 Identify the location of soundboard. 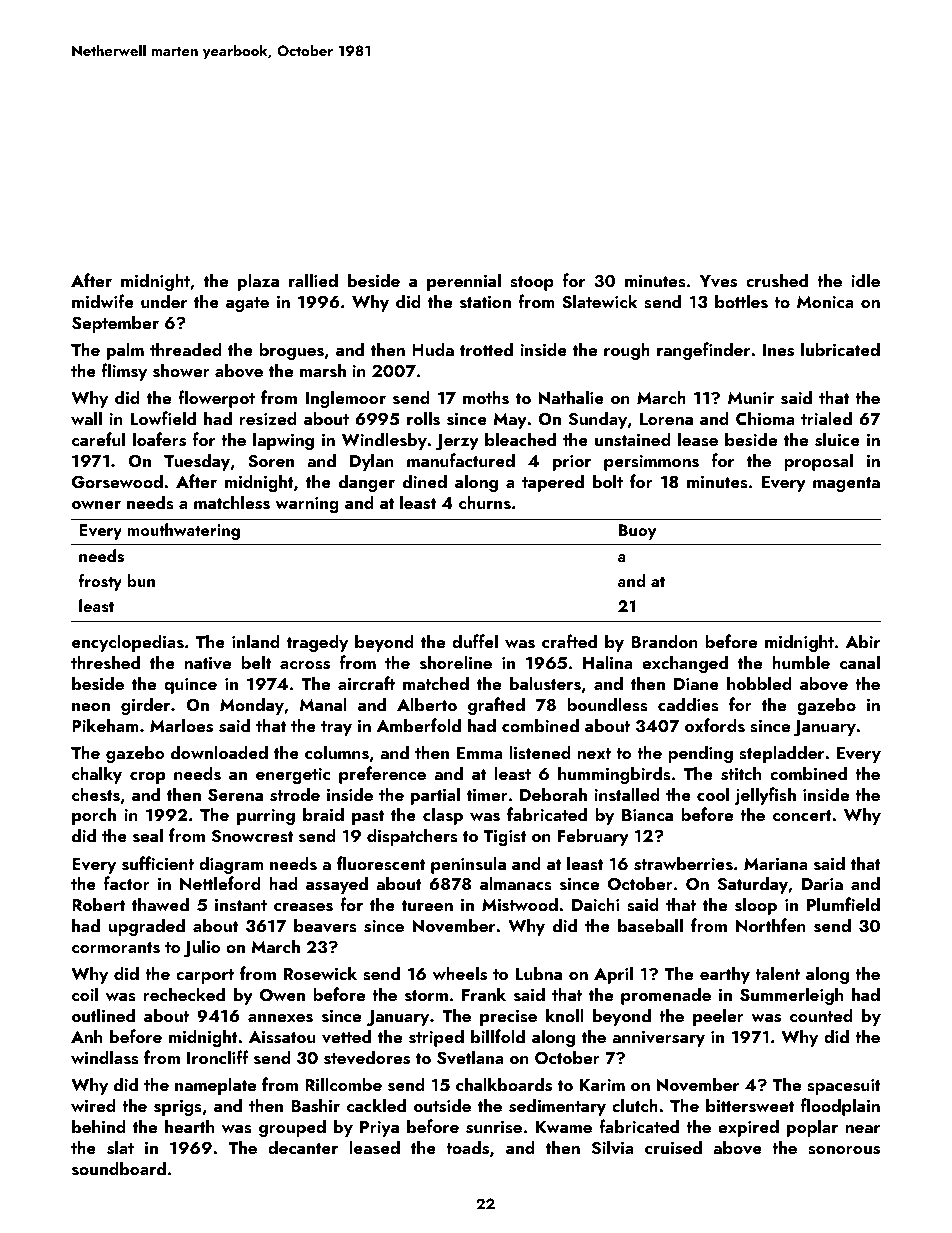
(119, 1168).
